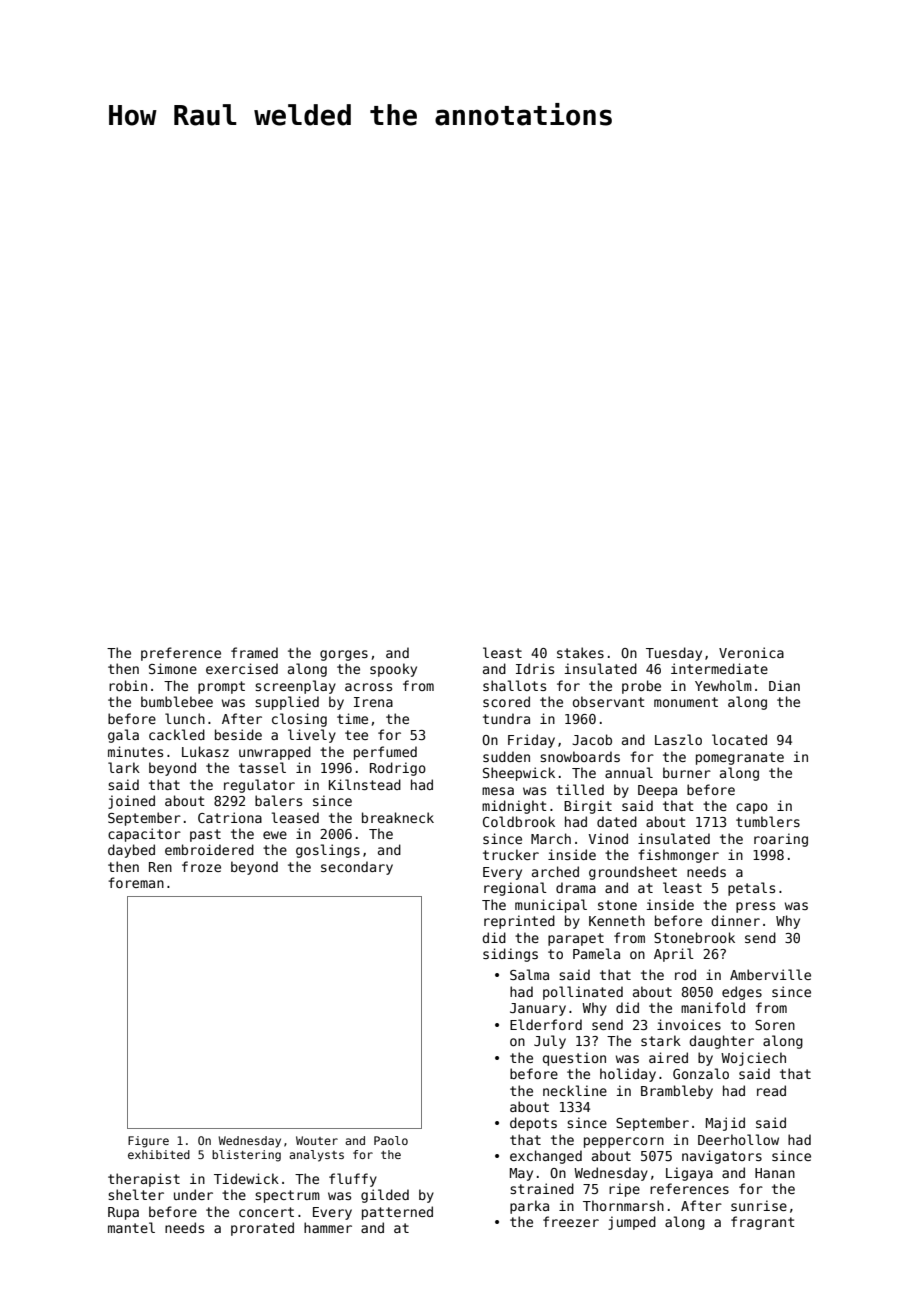 The width and height of the image is (924, 1308). What do you see at coordinates (317, 1140) in the image?
I see `Wouter` at bounding box center [317, 1140].
